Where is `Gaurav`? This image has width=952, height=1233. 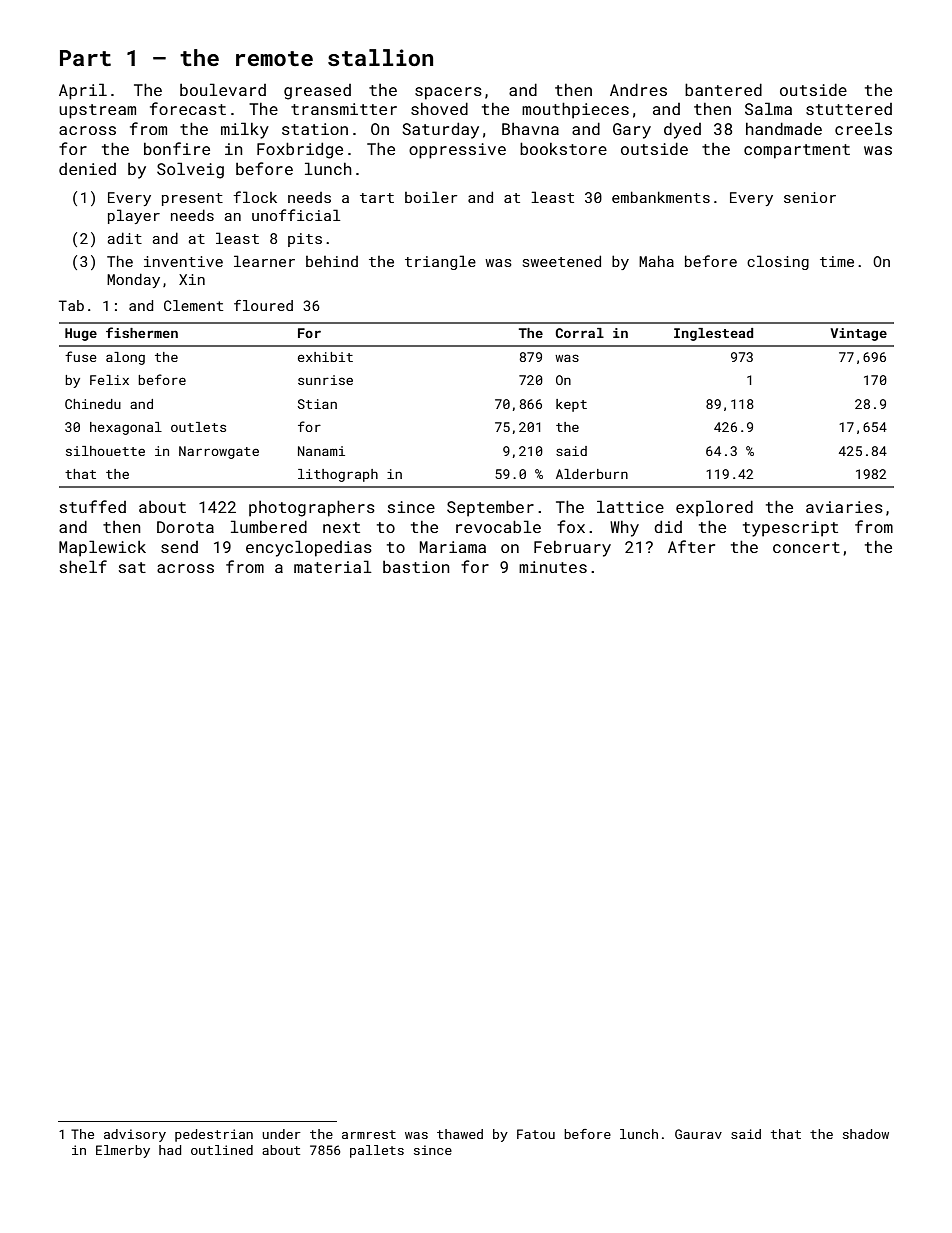 Gaurav is located at coordinates (698, 1134).
